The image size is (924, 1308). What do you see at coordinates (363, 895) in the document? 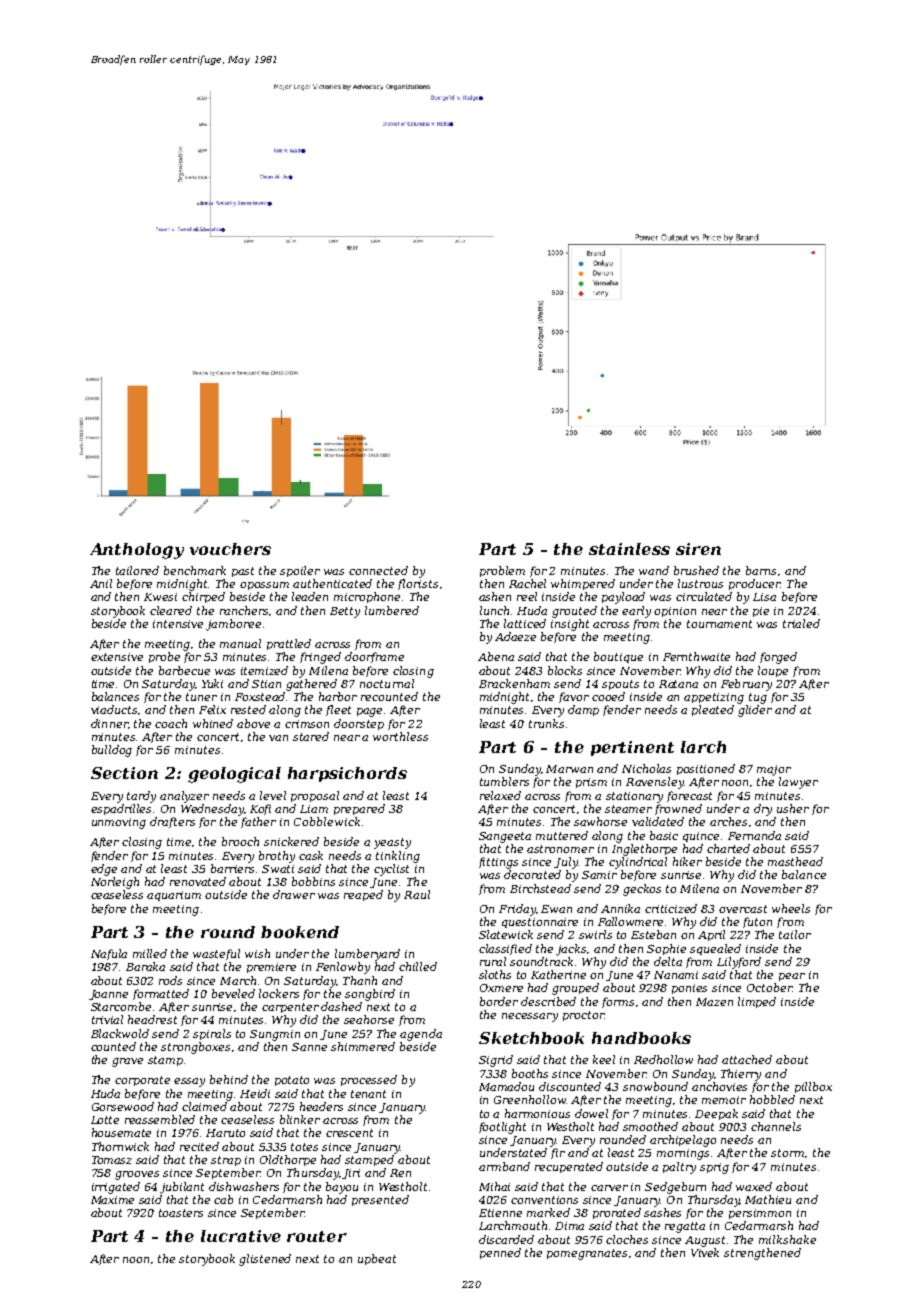
I see `reaped` at bounding box center [363, 895].
